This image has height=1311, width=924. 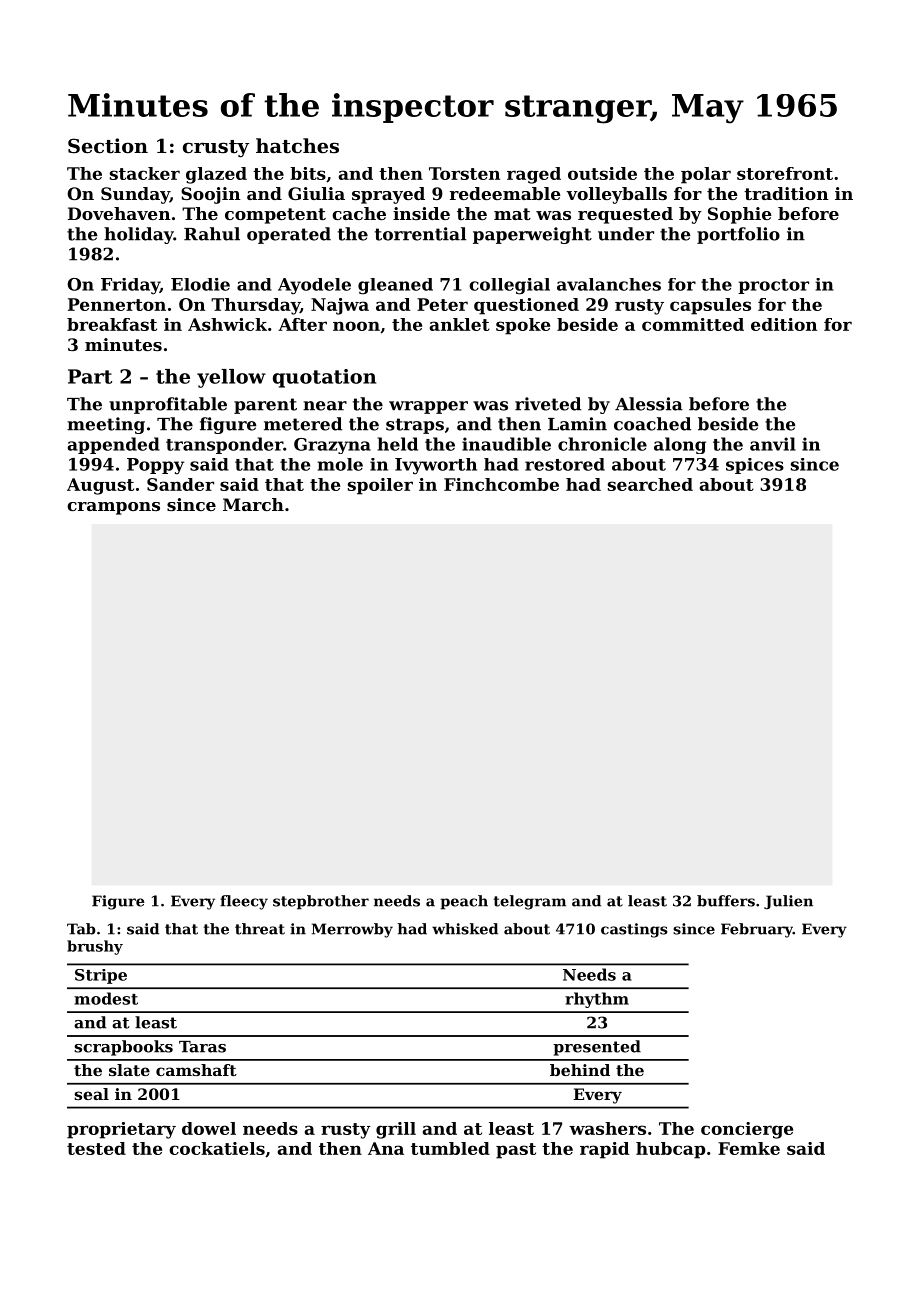 I want to click on gleaned, so click(x=395, y=286).
